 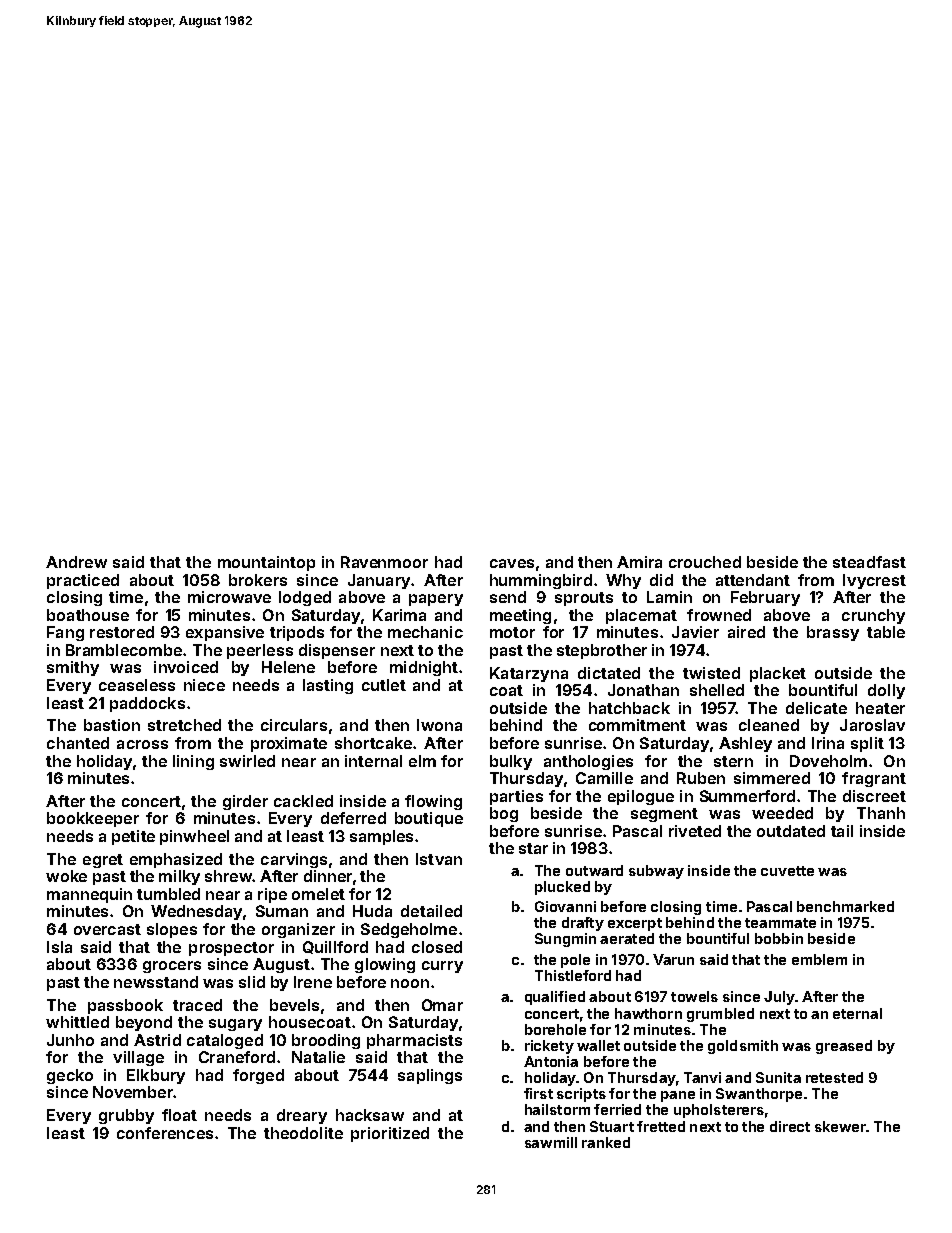 What do you see at coordinates (881, 813) in the screenshot?
I see `Thanh` at bounding box center [881, 813].
